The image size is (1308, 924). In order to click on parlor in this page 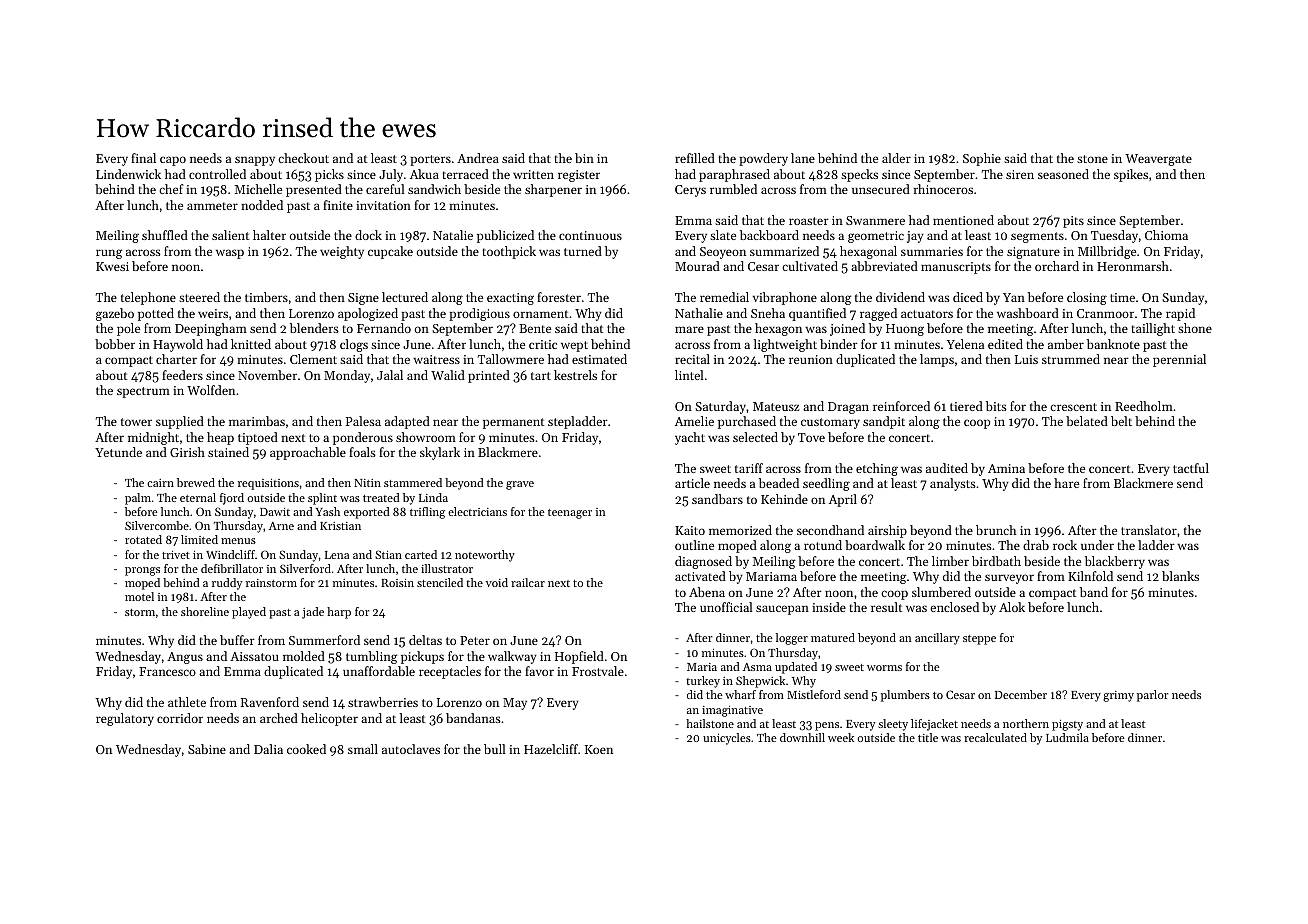, I will do `click(1152, 696)`.
